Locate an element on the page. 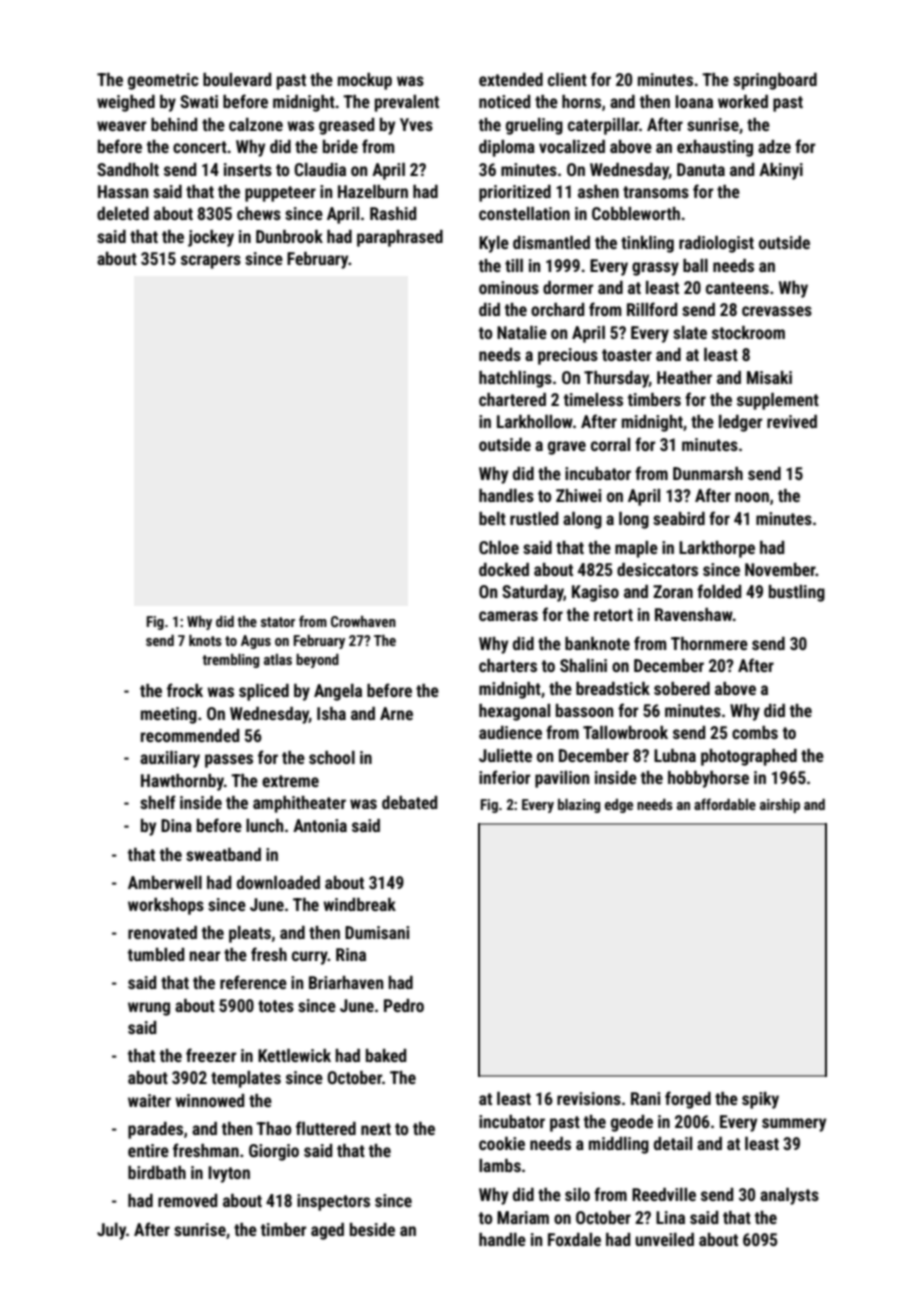 This page has height=1314, width=924. Crowhaven is located at coordinates (363, 621).
